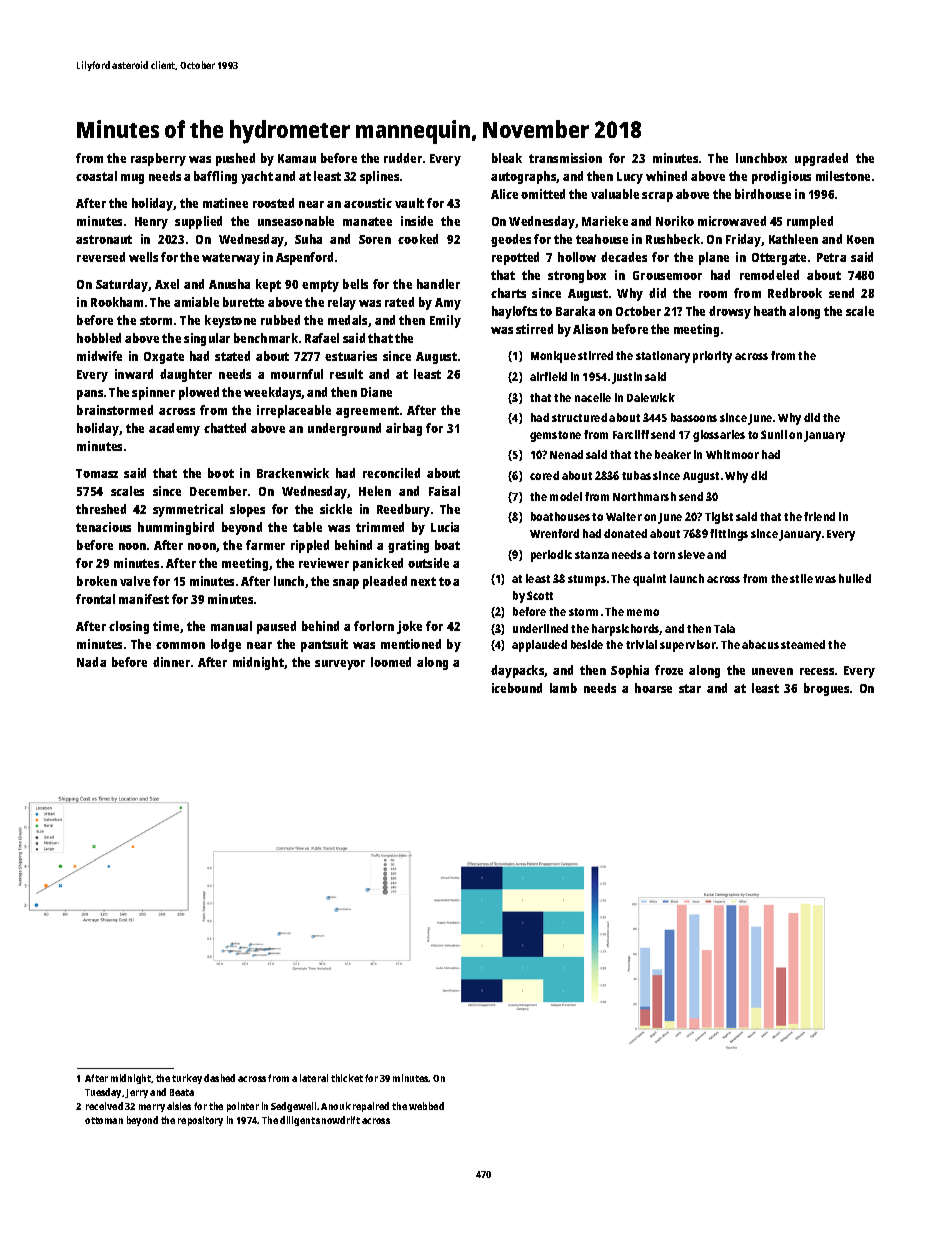 This screenshot has height=1233, width=952. What do you see at coordinates (314, 1078) in the screenshot?
I see `lateral` at bounding box center [314, 1078].
